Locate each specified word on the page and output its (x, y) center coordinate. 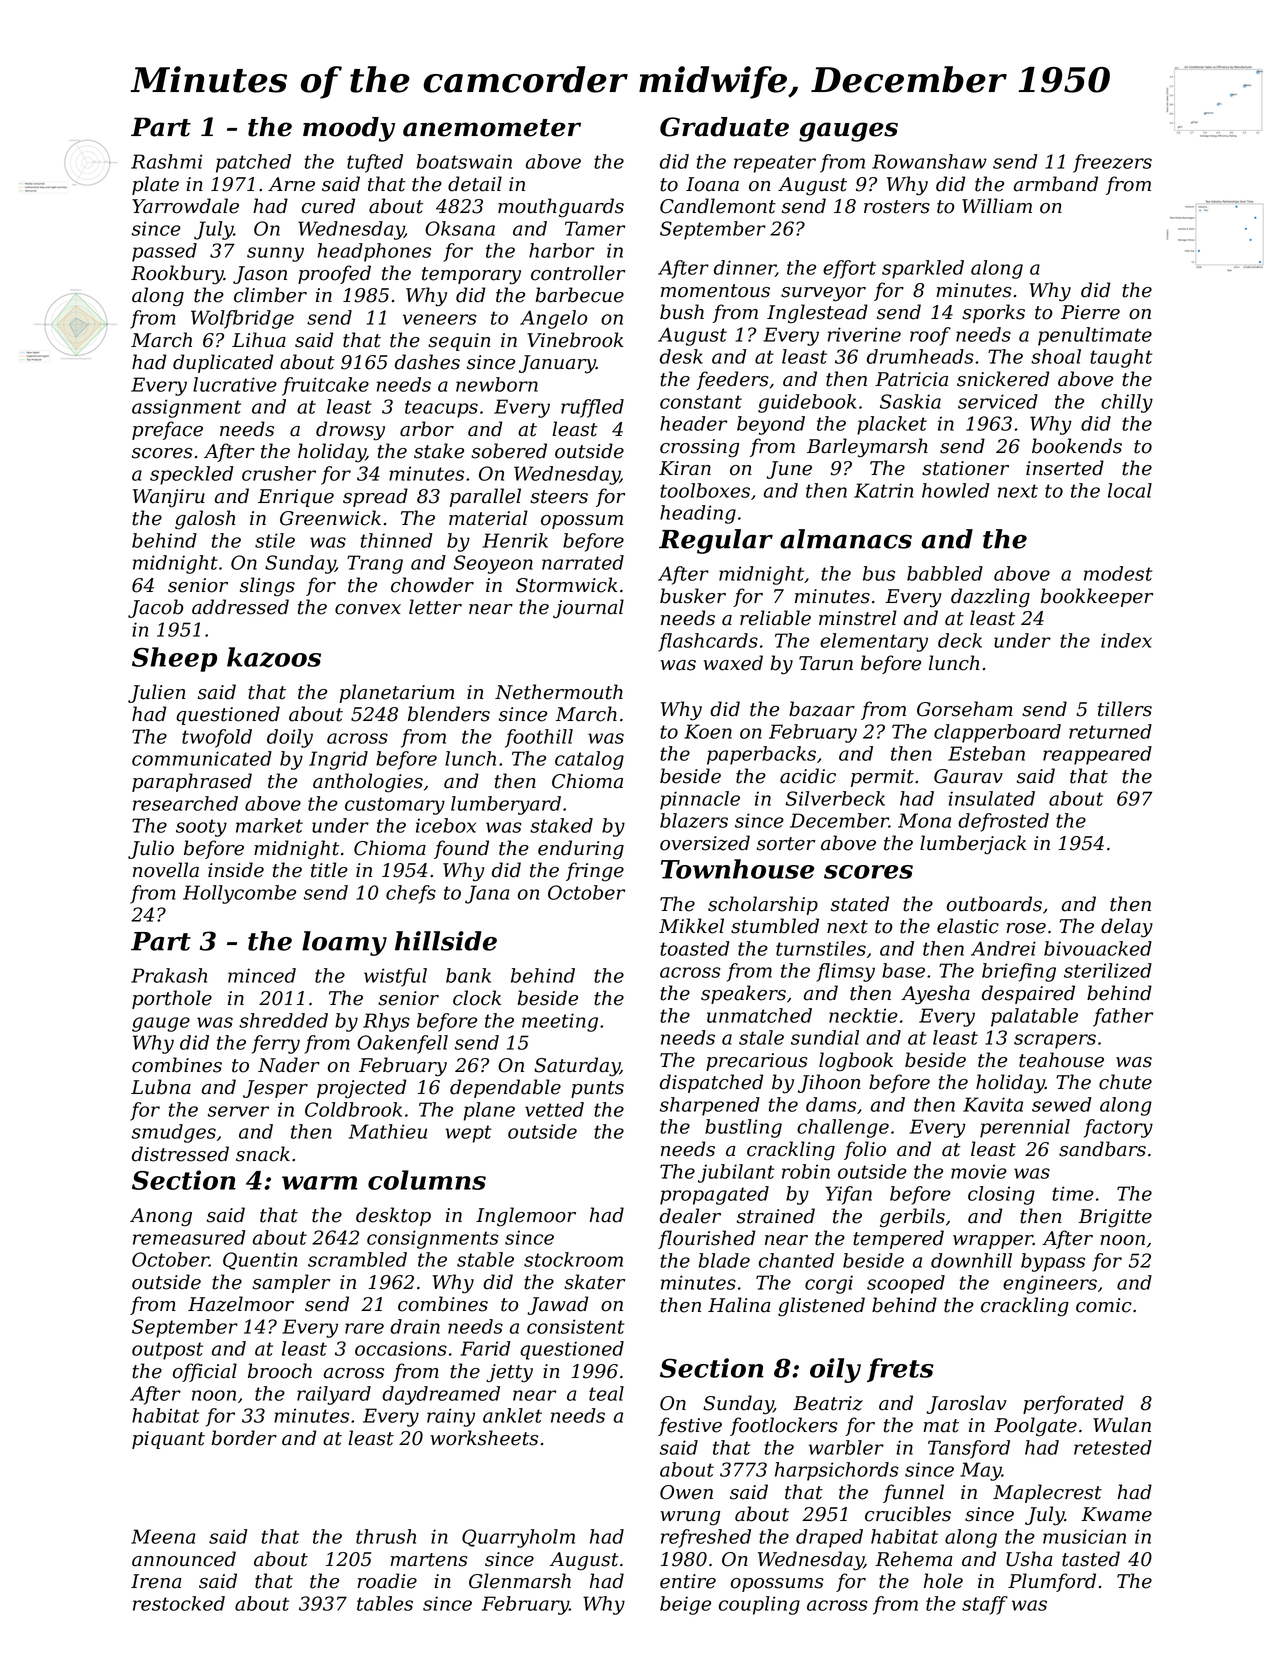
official (205, 1372)
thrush (386, 1536)
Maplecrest (1047, 1493)
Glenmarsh (520, 1581)
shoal (1056, 356)
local (1130, 490)
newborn (497, 384)
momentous (715, 291)
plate (155, 185)
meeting (560, 1022)
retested (1113, 1447)
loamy (344, 943)
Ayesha (935, 995)
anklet (512, 1415)
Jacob (155, 608)
